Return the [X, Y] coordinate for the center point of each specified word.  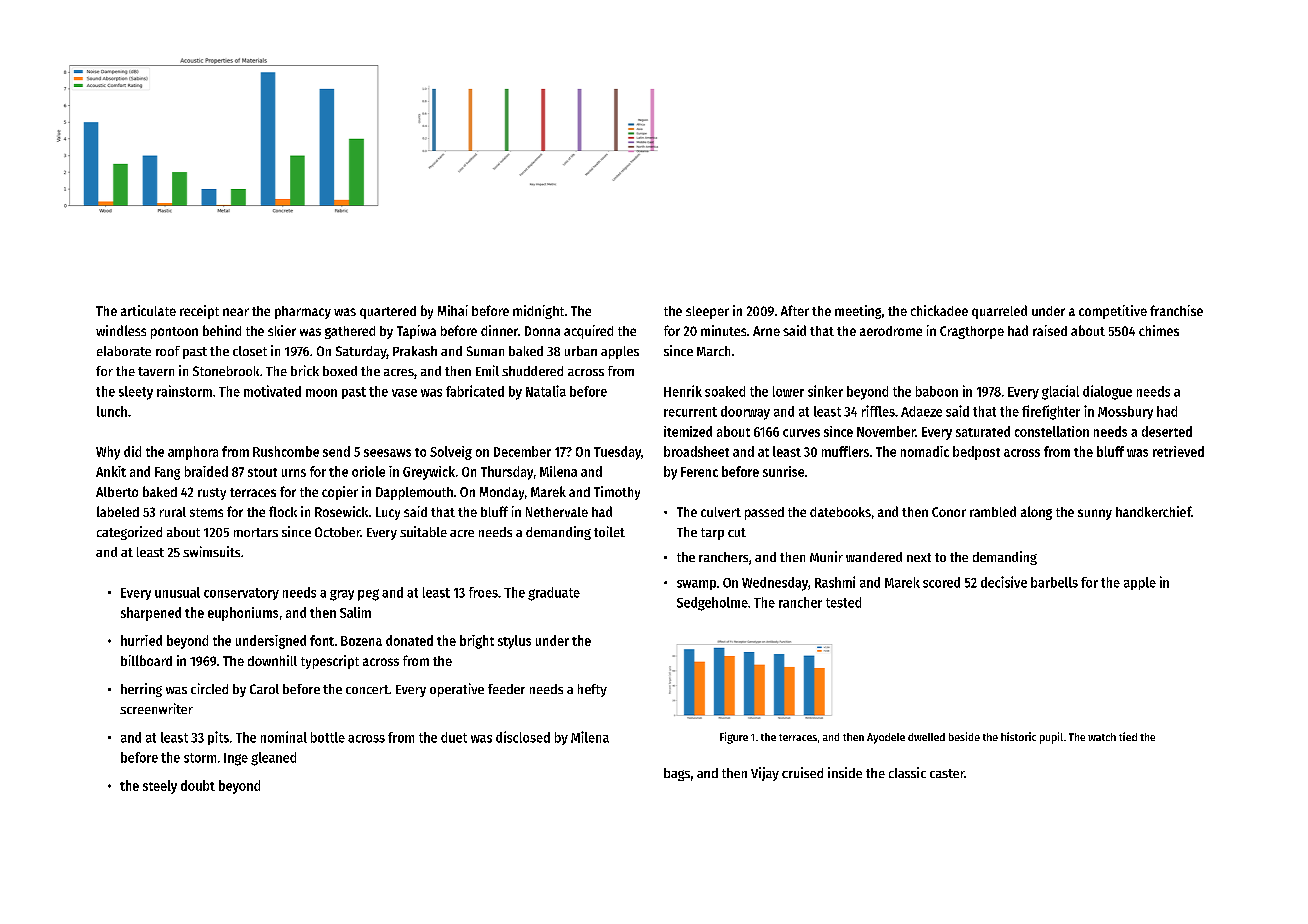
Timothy [617, 493]
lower [788, 391]
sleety [136, 393]
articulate [148, 310]
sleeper [707, 312]
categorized [129, 533]
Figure [734, 738]
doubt [198, 785]
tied [1128, 736]
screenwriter [156, 708]
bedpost [976, 453]
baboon [937, 391]
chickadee [939, 310]
